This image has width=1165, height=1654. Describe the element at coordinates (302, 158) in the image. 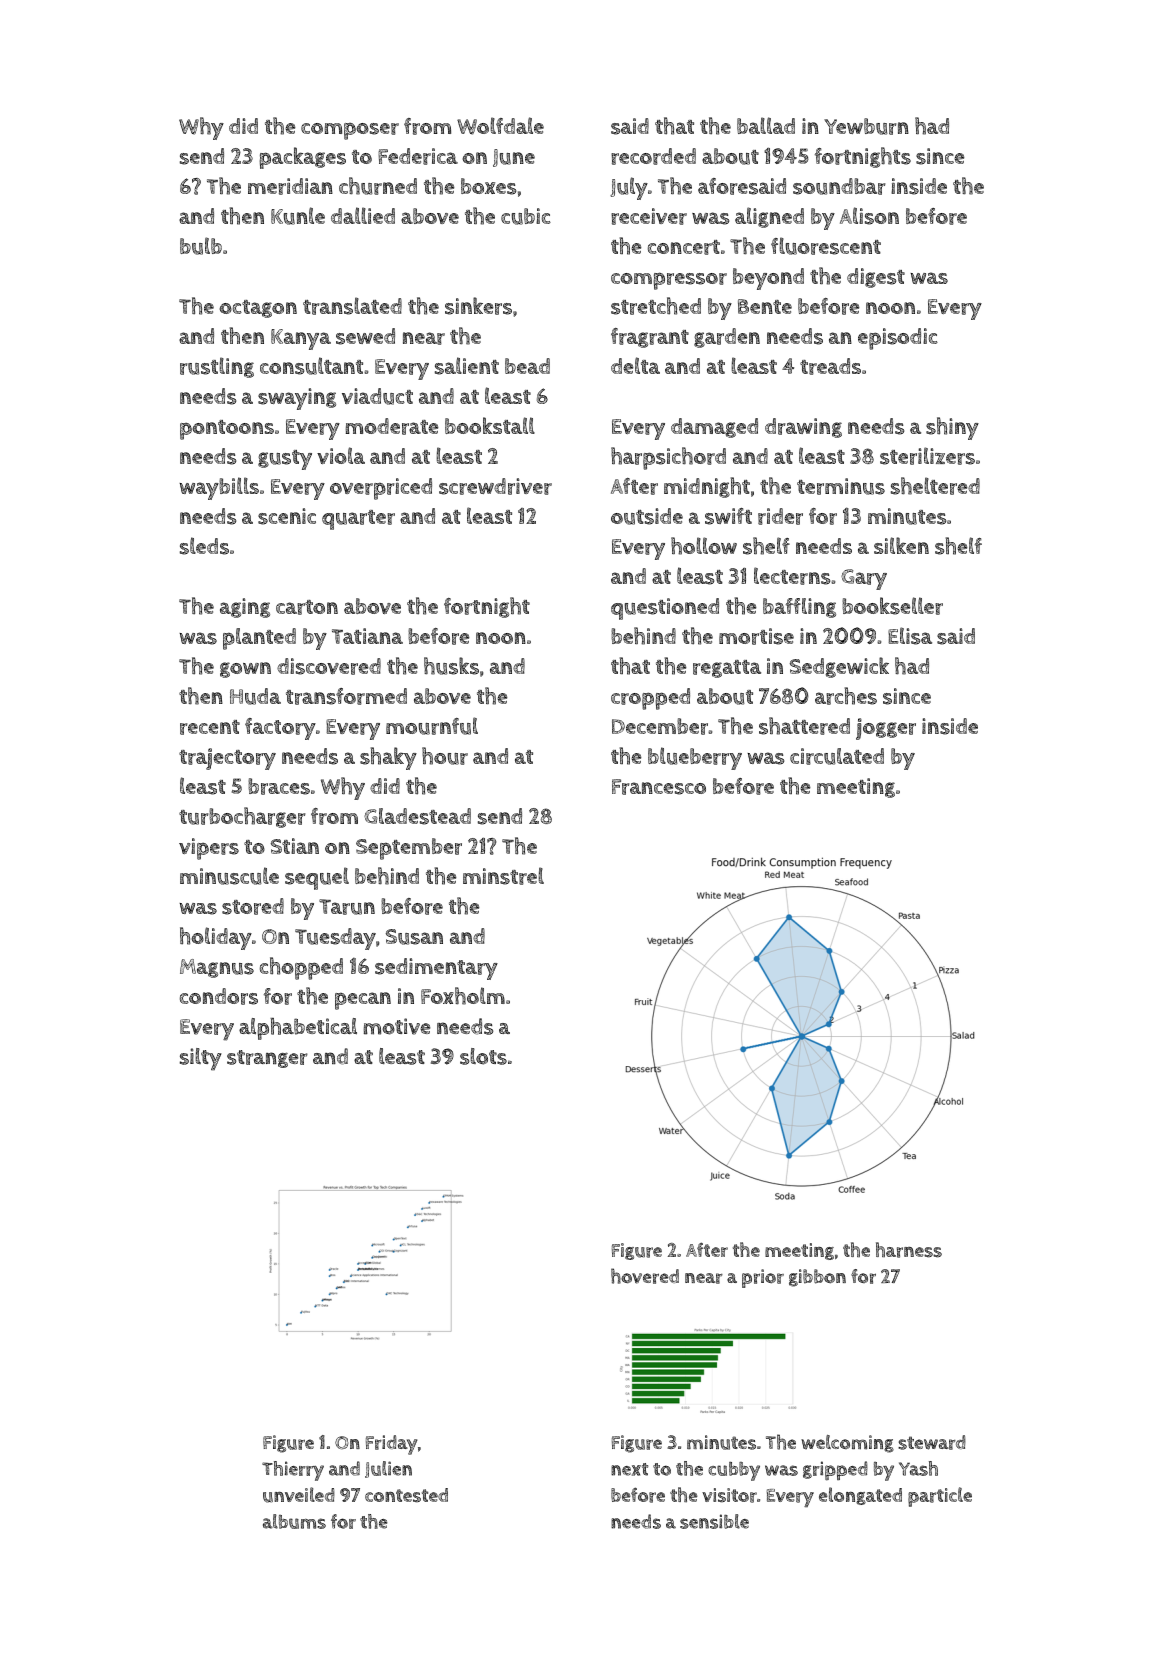

I see `packages` at that location.
